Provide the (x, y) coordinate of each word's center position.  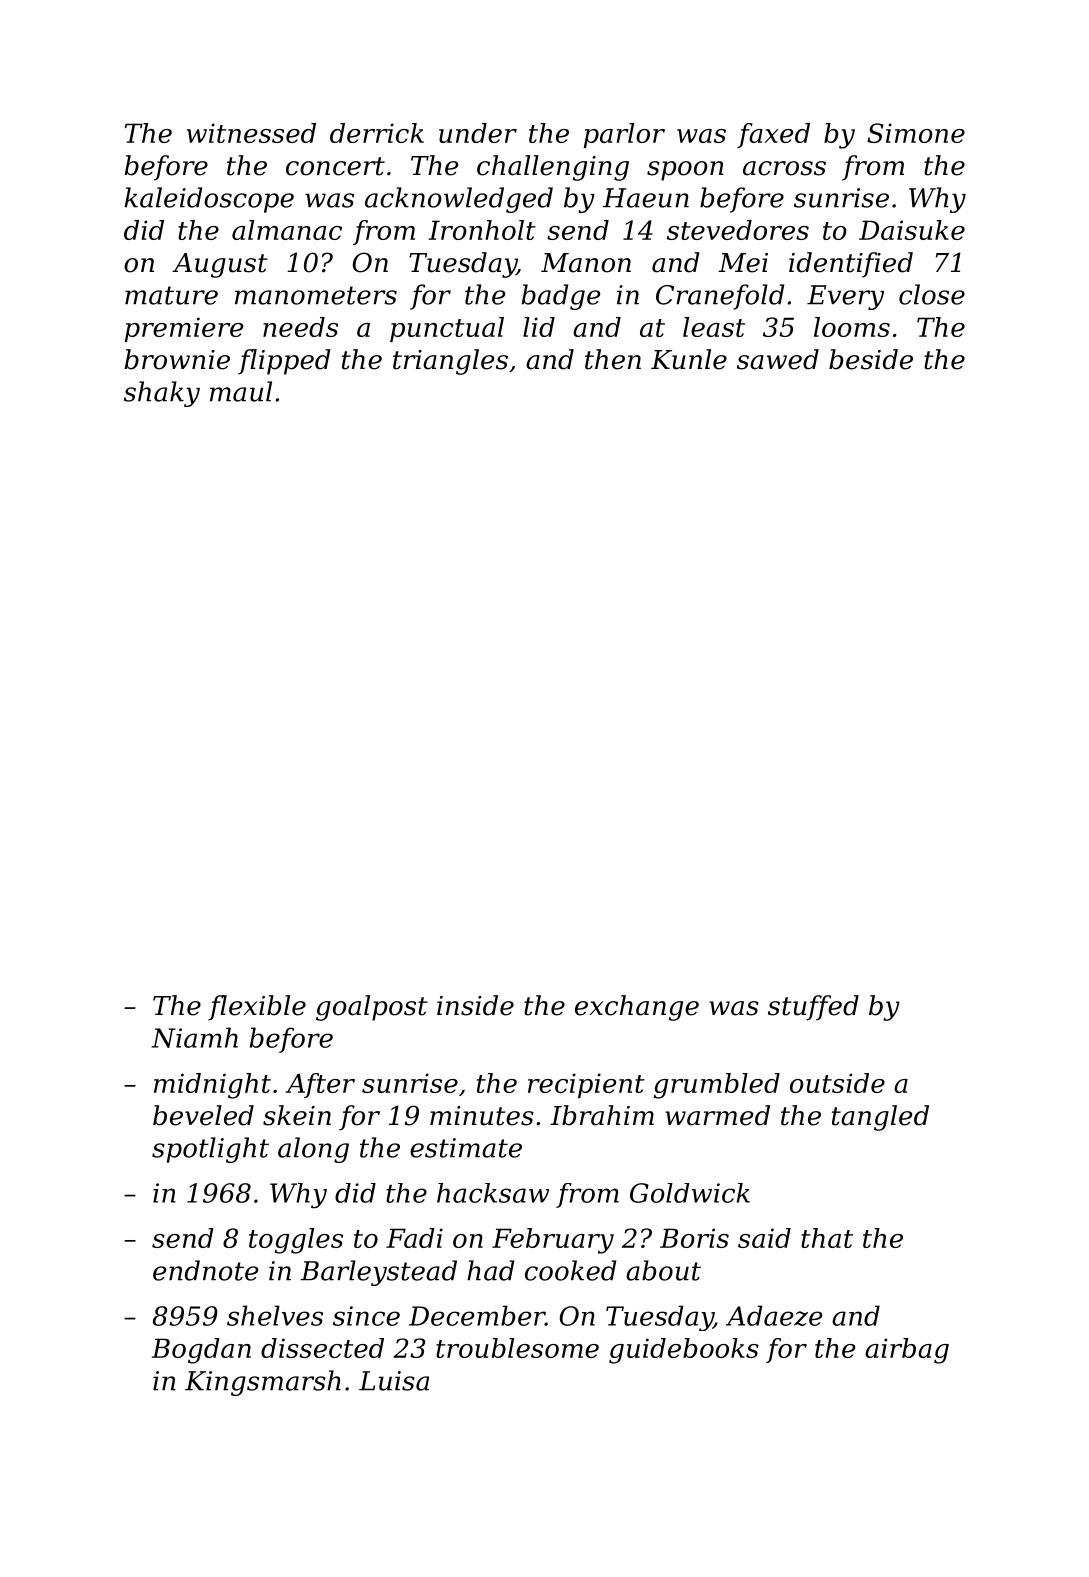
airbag (907, 1351)
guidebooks (684, 1351)
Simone (916, 133)
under (478, 133)
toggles (296, 1241)
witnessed (251, 133)
